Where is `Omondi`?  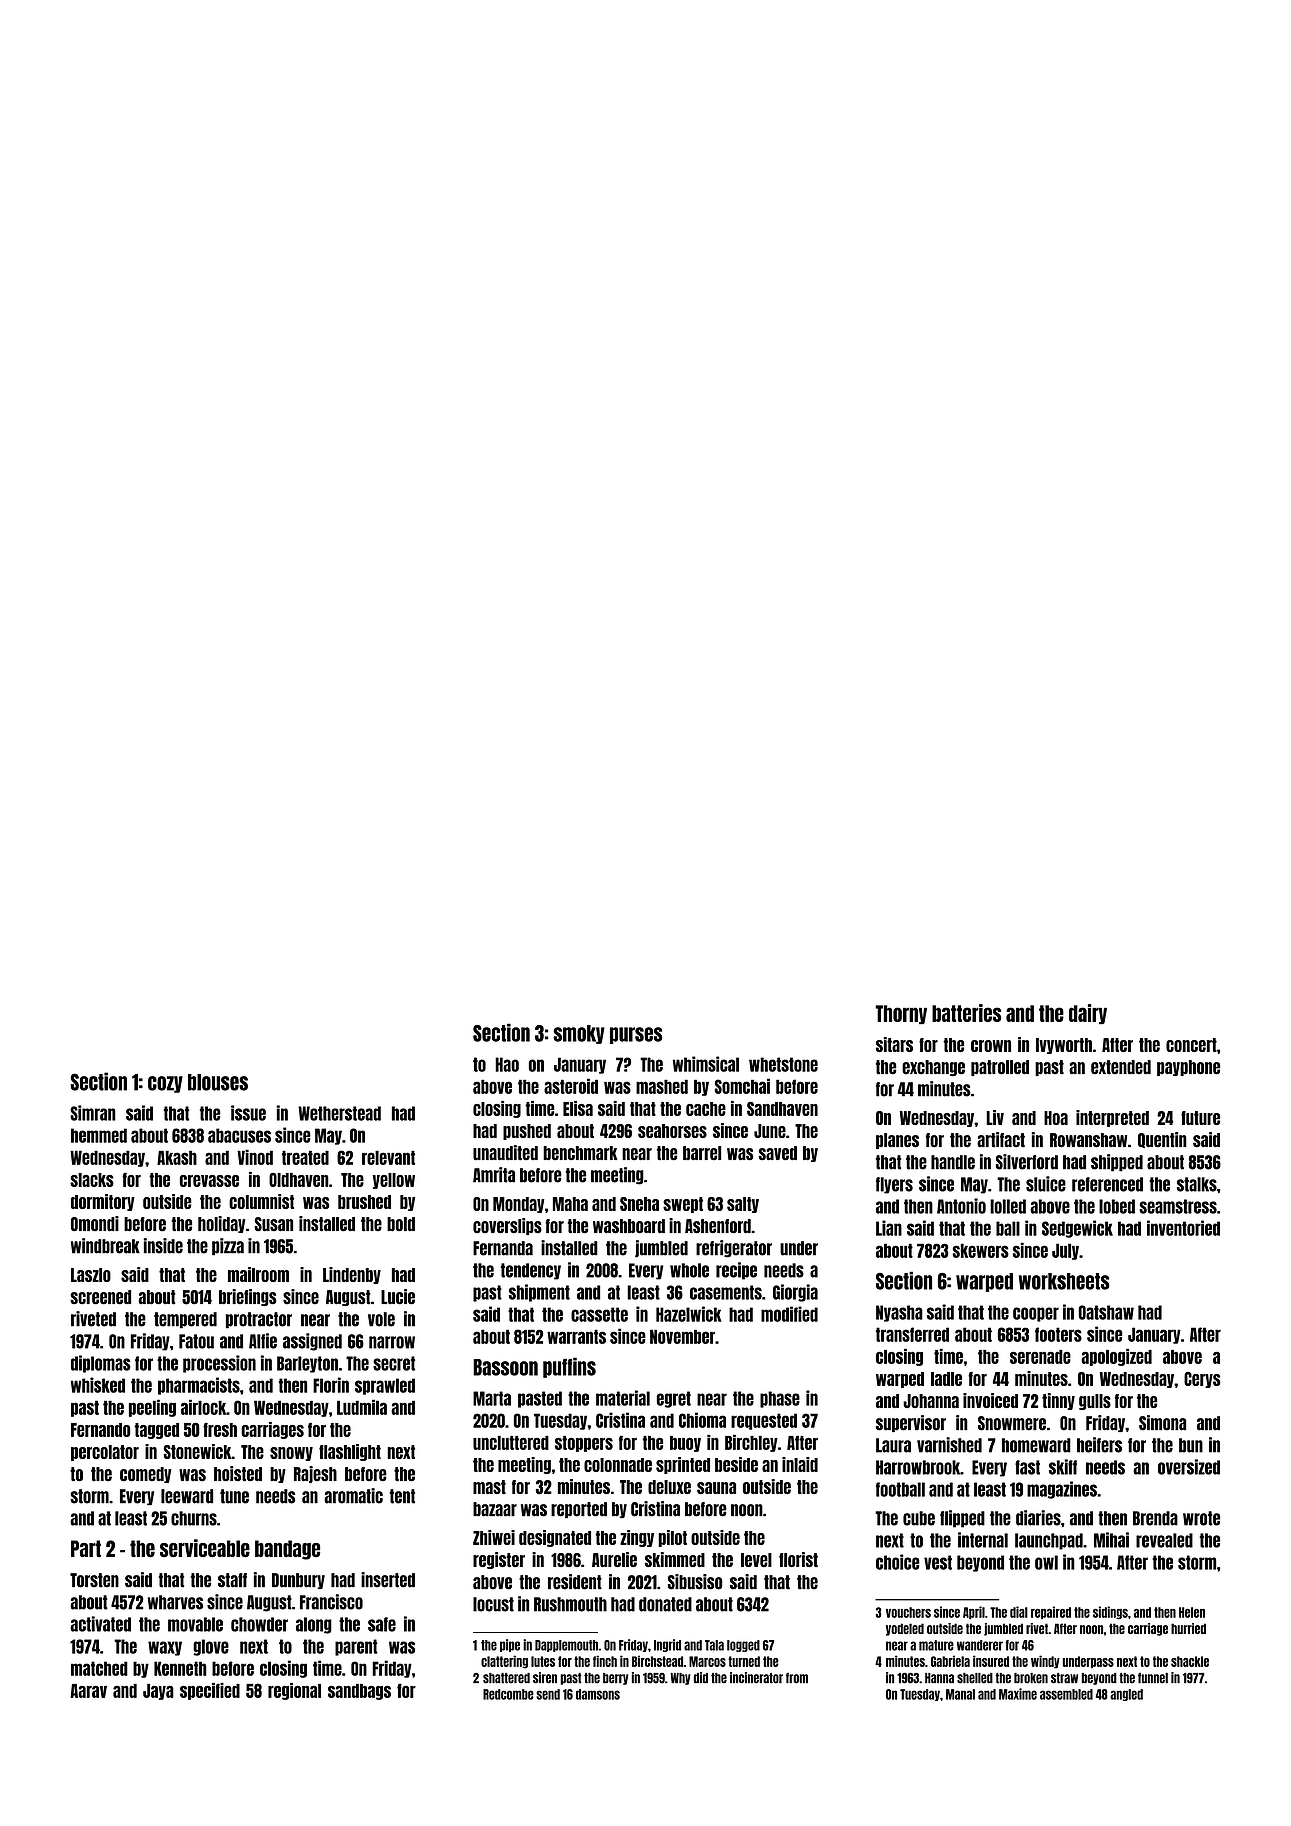 Omondi is located at coordinates (95, 1224).
